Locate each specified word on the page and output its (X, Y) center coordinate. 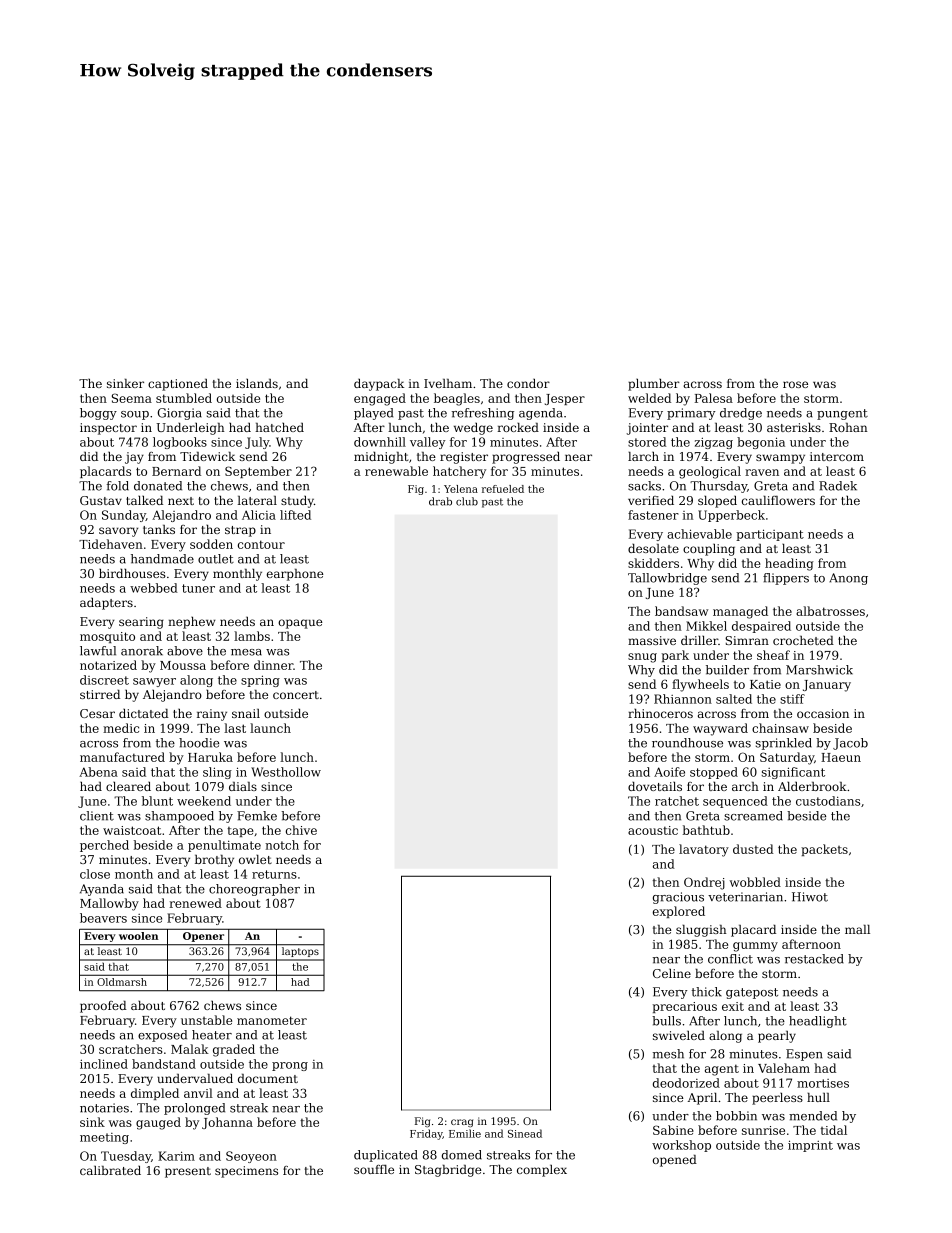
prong (290, 1066)
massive (652, 640)
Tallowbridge (667, 579)
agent (722, 1070)
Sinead (525, 1133)
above (185, 651)
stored (647, 442)
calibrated (110, 1170)
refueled (503, 489)
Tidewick (207, 456)
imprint (810, 1146)
